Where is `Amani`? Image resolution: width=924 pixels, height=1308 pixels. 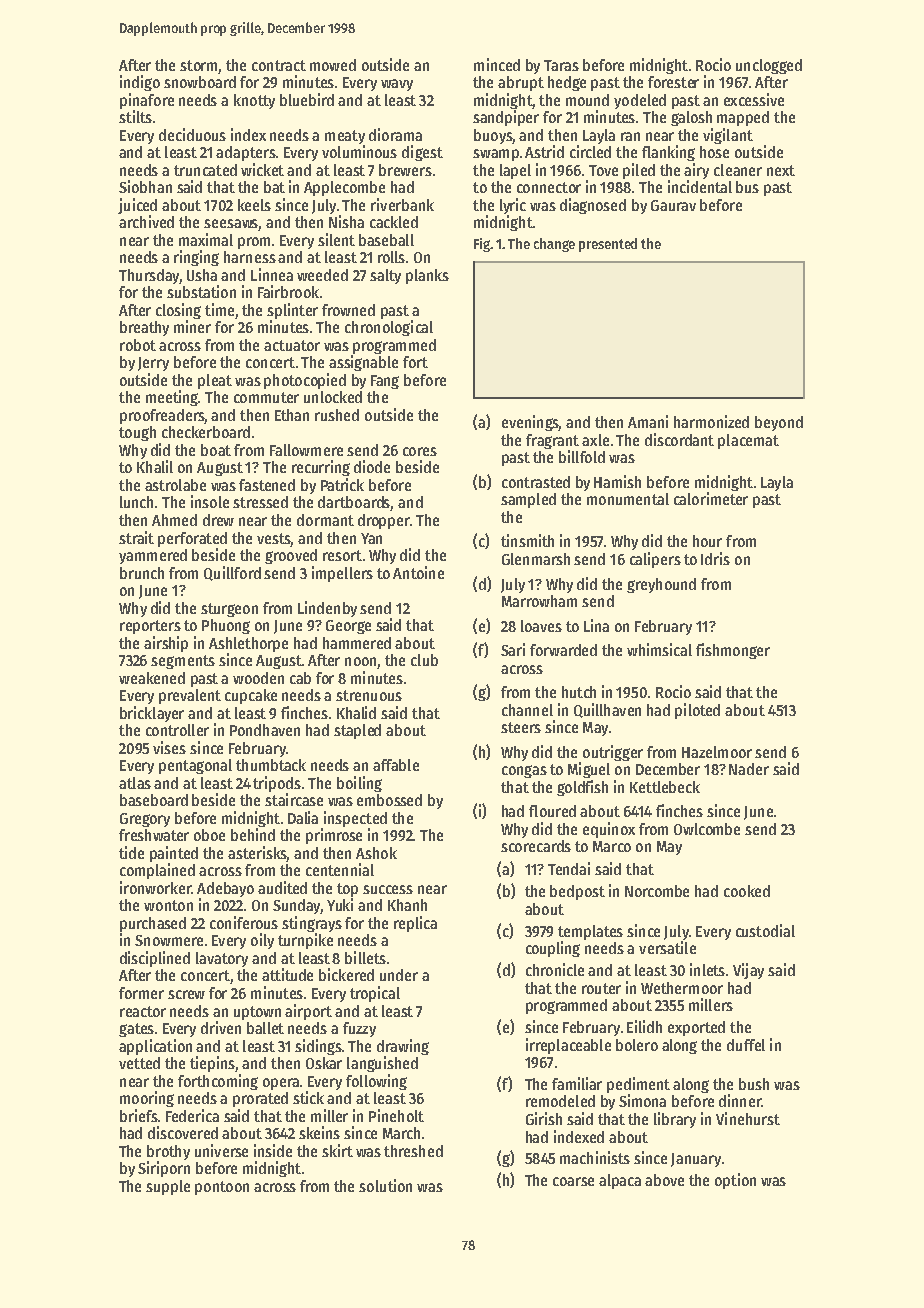
Amani is located at coordinates (648, 421).
